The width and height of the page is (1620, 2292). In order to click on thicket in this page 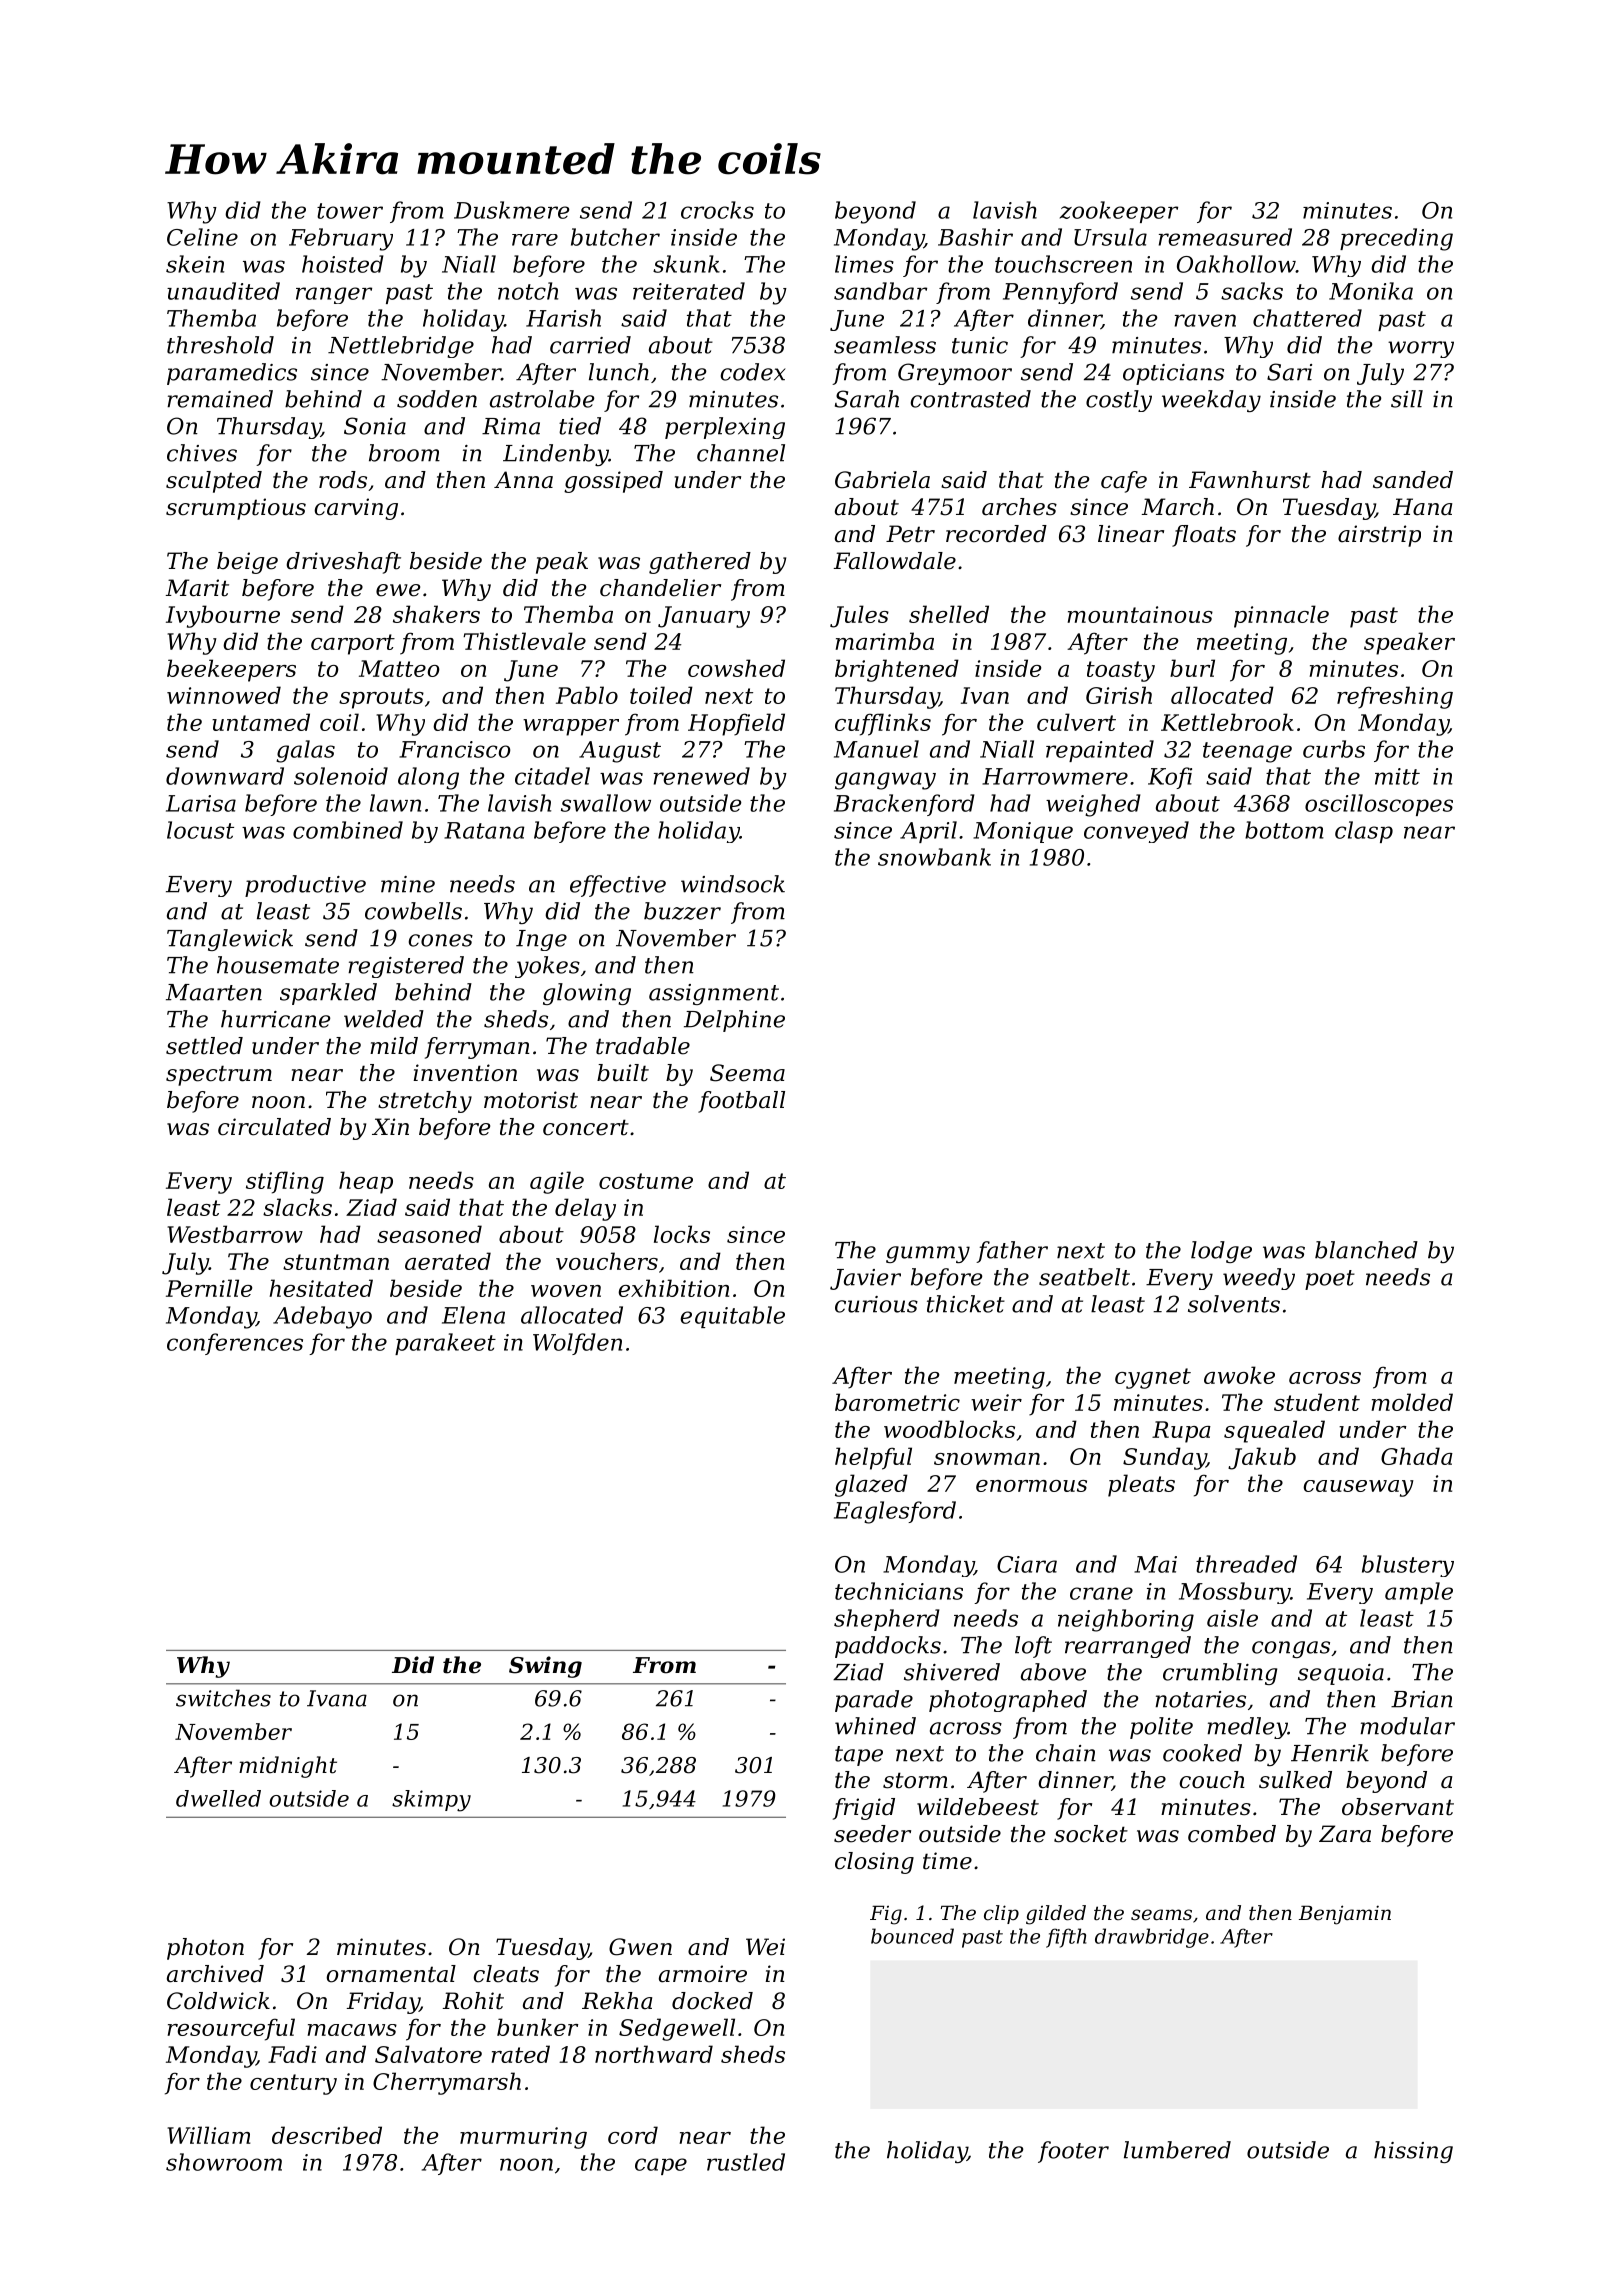, I will do `click(966, 1304)`.
